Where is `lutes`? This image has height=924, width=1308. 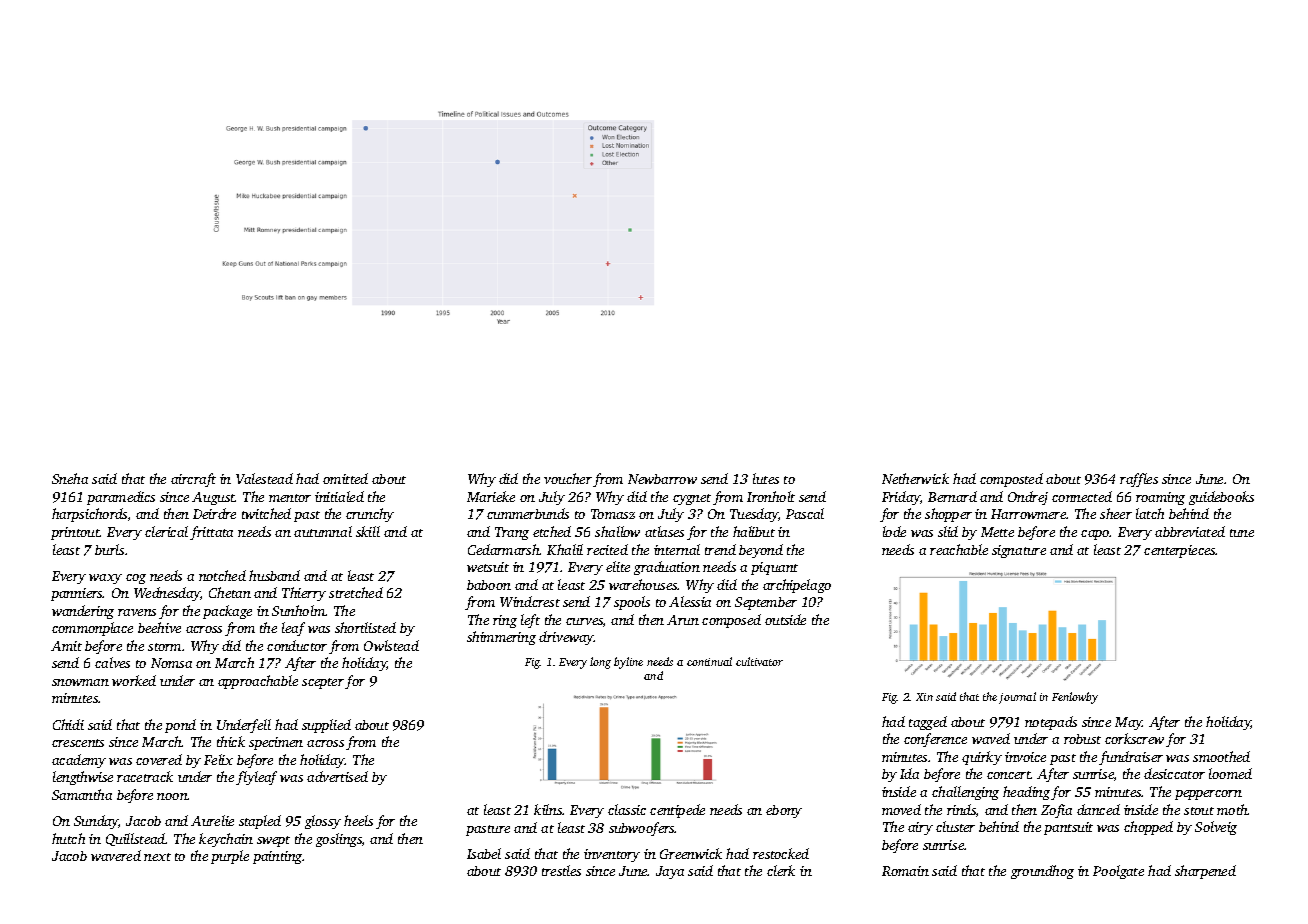
lutes is located at coordinates (766, 478).
